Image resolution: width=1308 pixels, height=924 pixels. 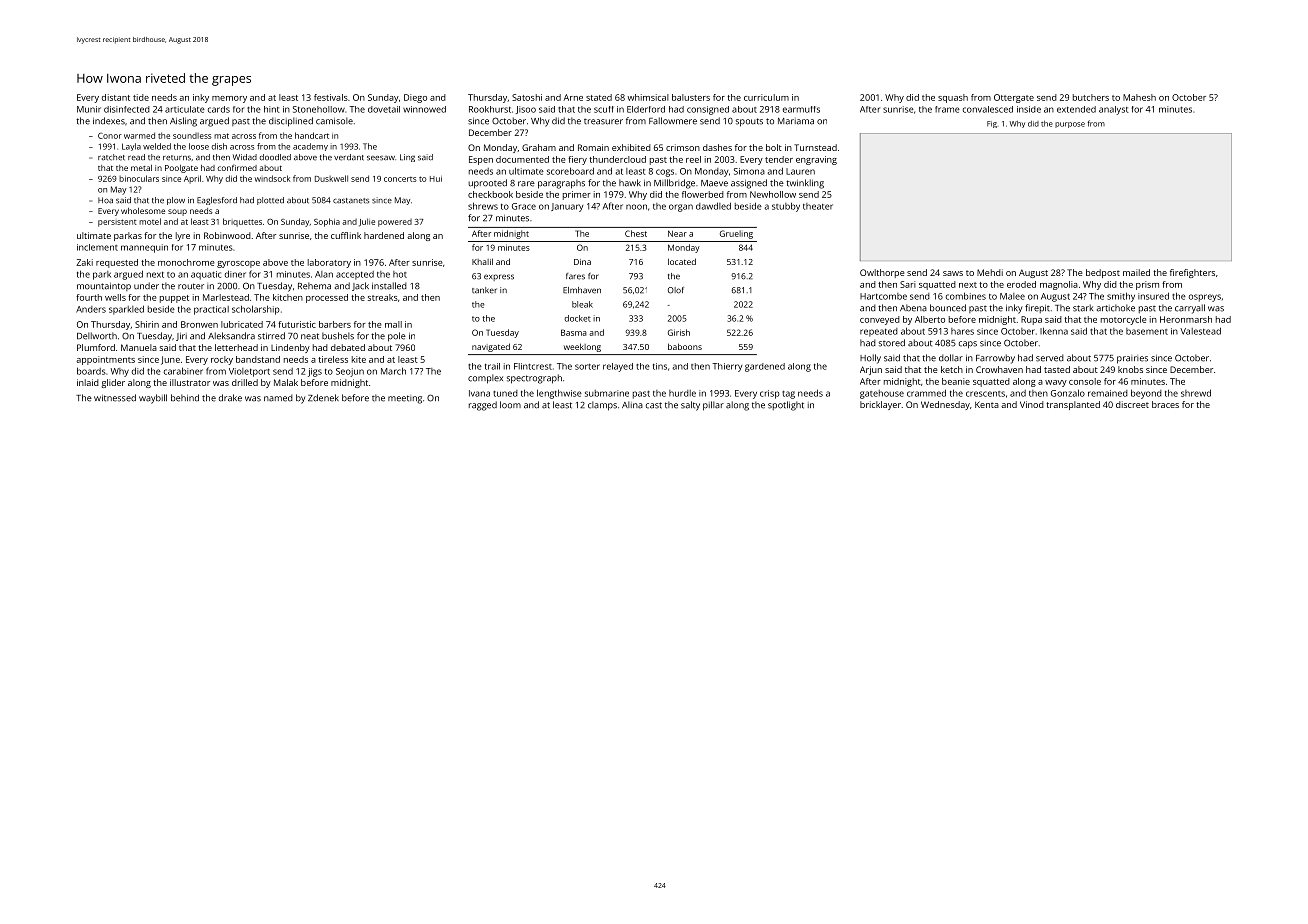 What do you see at coordinates (1130, 369) in the screenshot?
I see `knobs` at bounding box center [1130, 369].
